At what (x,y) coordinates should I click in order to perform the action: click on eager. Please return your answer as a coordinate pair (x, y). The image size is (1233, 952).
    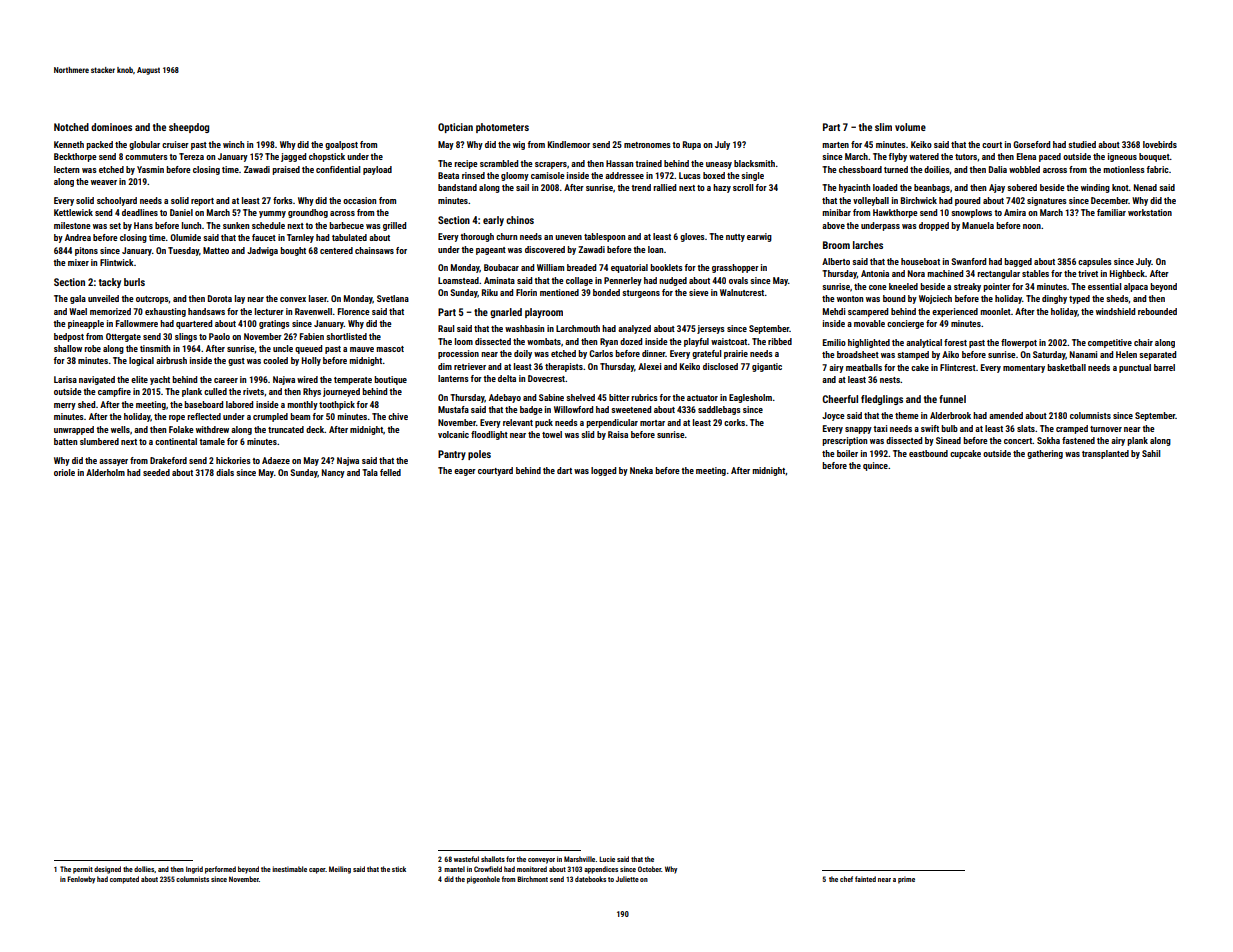
    Looking at the image, I should click on (465, 472).
